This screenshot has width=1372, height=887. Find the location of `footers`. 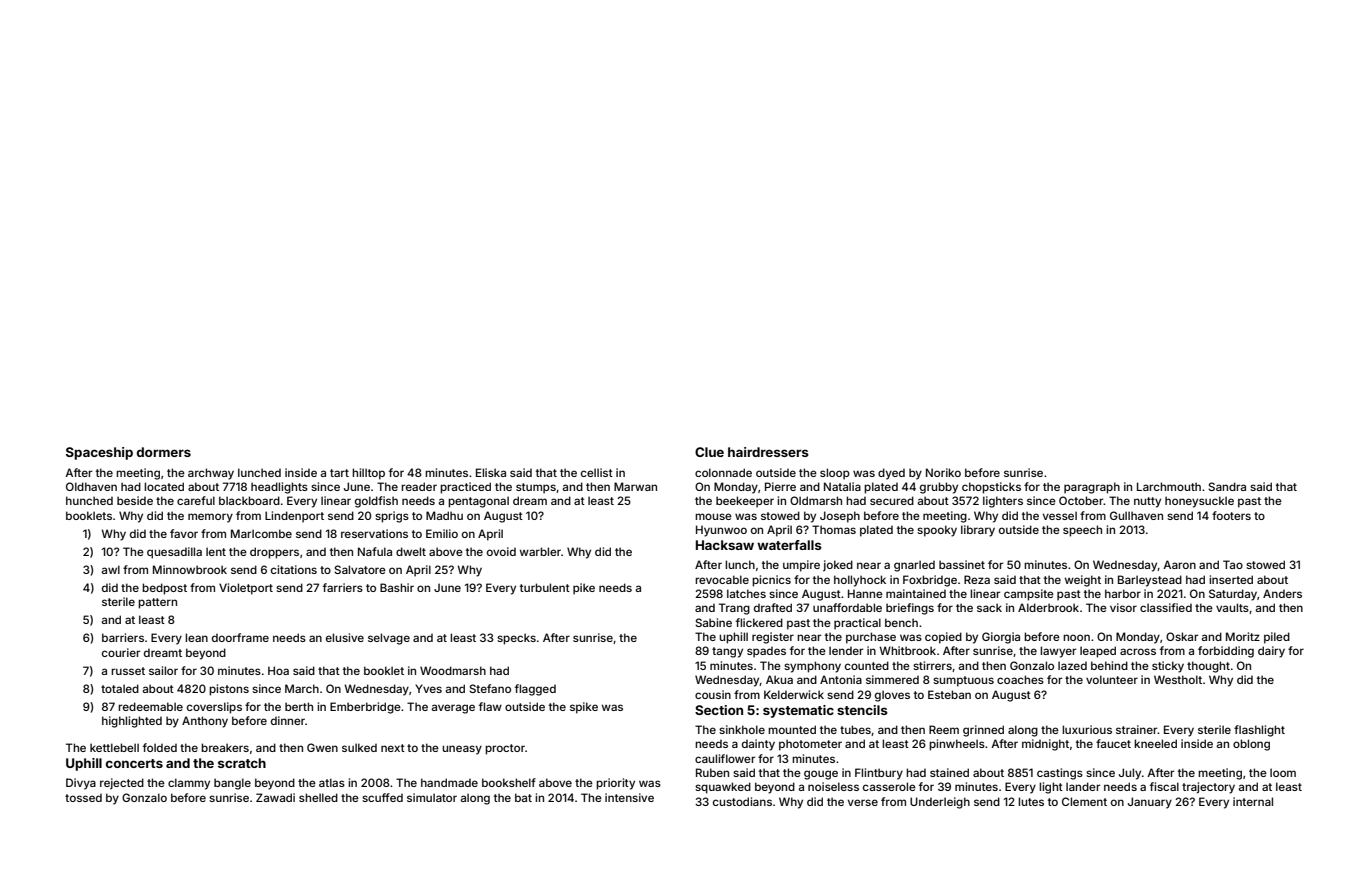

footers is located at coordinates (1231, 515).
